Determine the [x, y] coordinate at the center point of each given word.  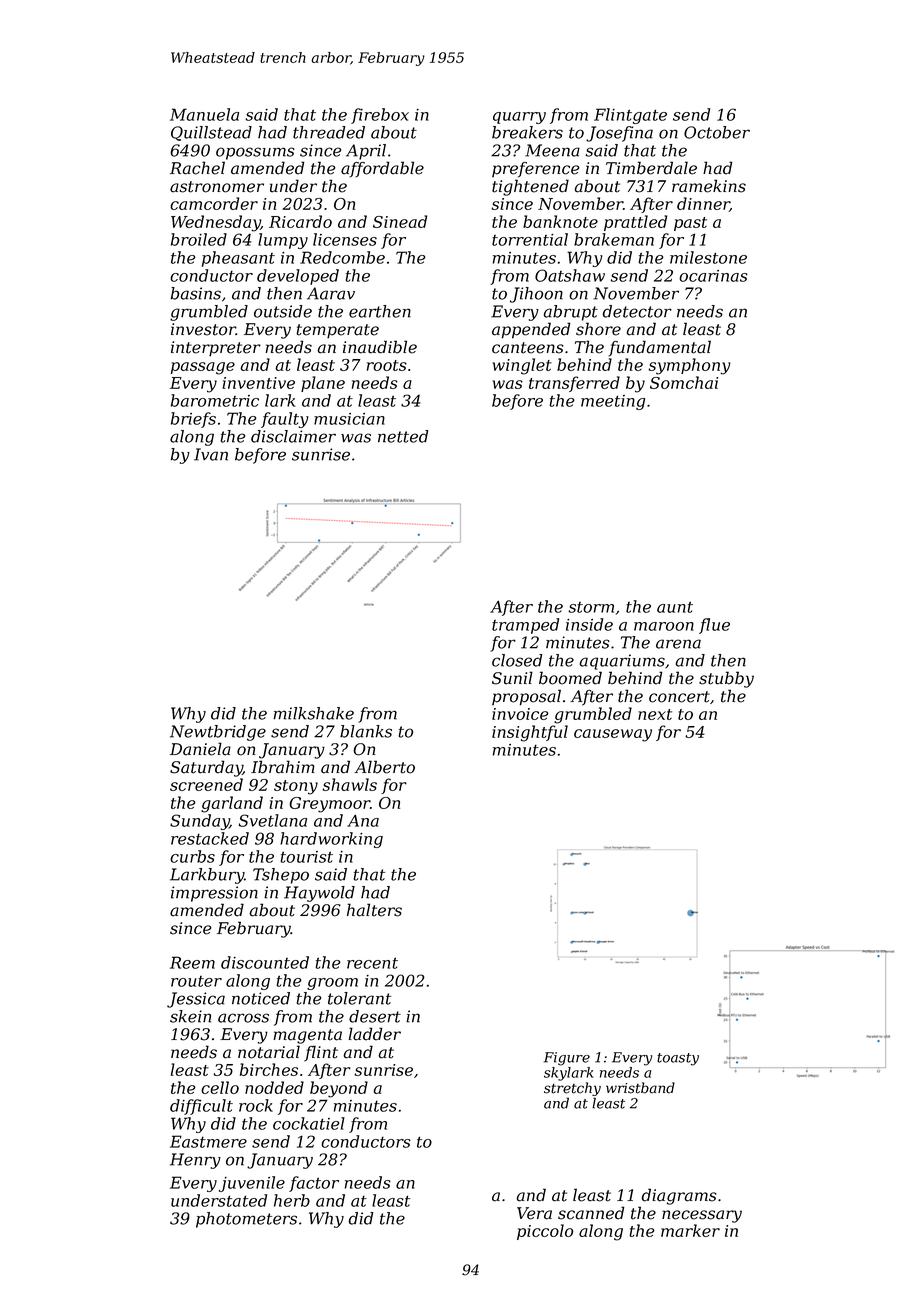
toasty [678, 1059]
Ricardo [300, 221]
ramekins [709, 186]
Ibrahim [283, 767]
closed [517, 660]
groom [332, 984]
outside [283, 311]
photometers [246, 1220]
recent [372, 963]
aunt [675, 607]
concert [679, 697]
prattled [635, 223]
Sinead [400, 221]
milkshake [314, 713]
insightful [530, 733]
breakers [527, 132]
